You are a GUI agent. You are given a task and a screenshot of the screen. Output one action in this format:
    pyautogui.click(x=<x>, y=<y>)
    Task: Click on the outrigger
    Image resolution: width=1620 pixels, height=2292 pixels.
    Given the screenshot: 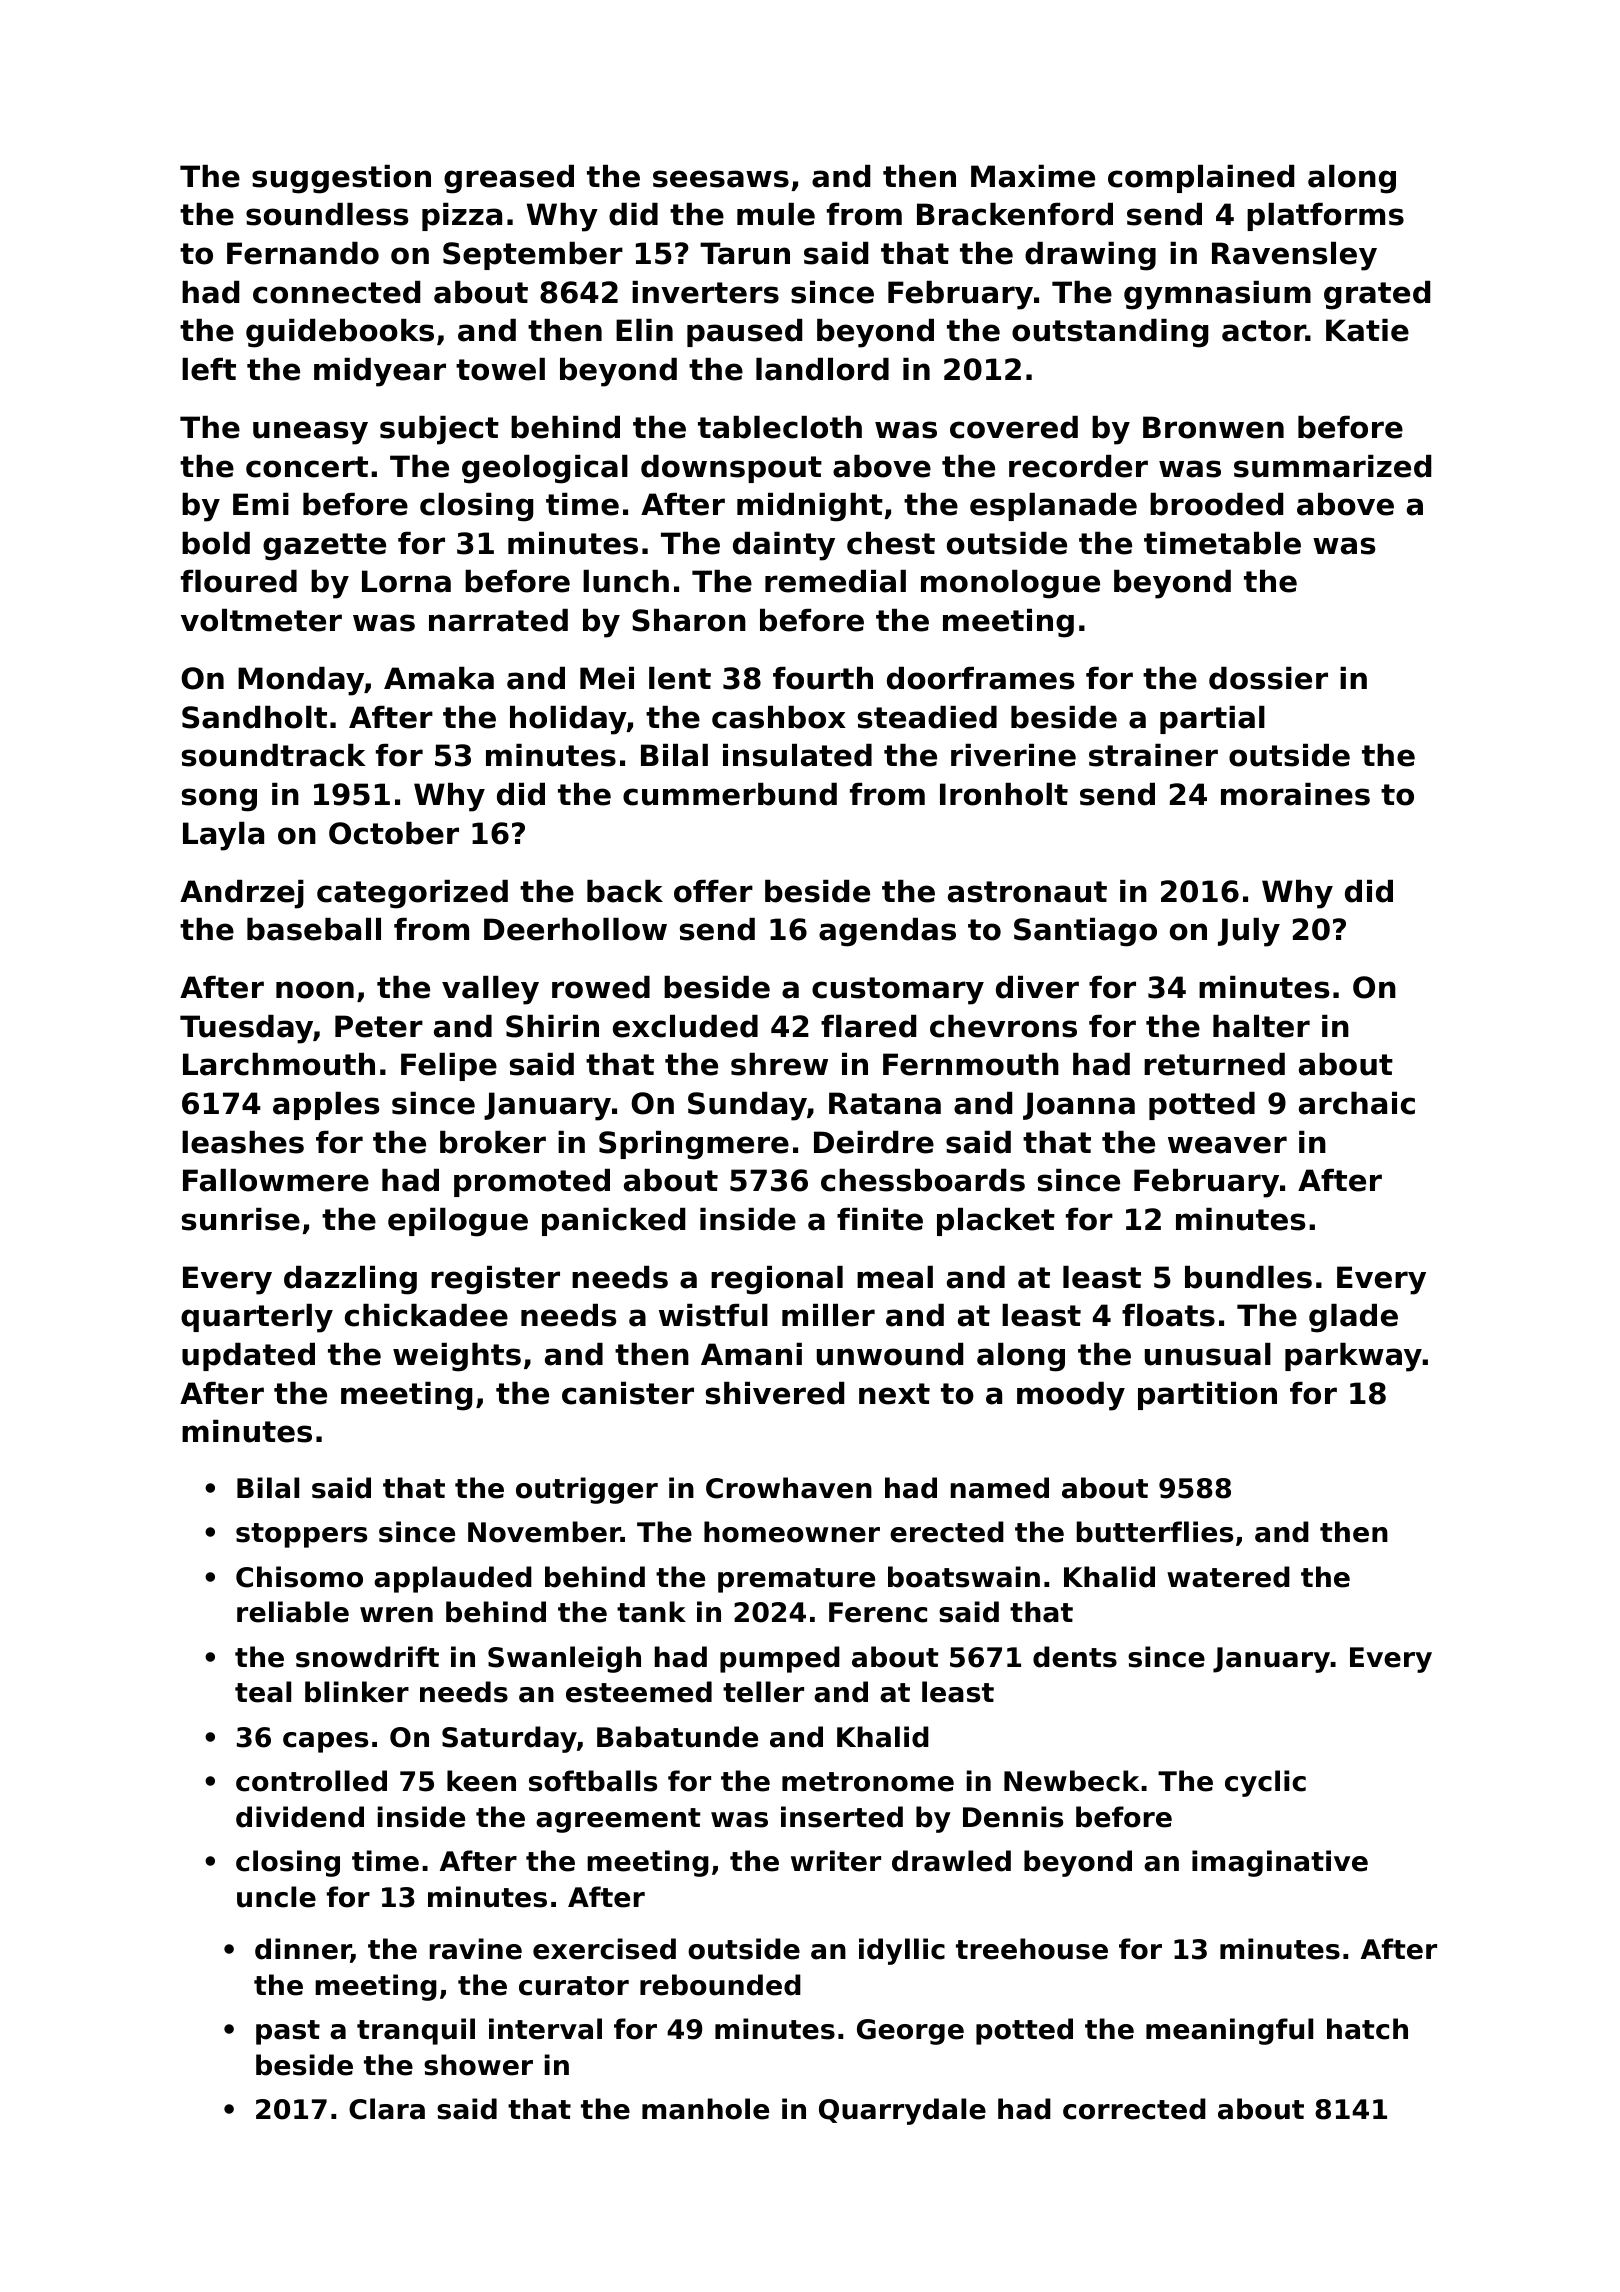 What is the action you would take?
    pyautogui.click(x=587, y=1490)
